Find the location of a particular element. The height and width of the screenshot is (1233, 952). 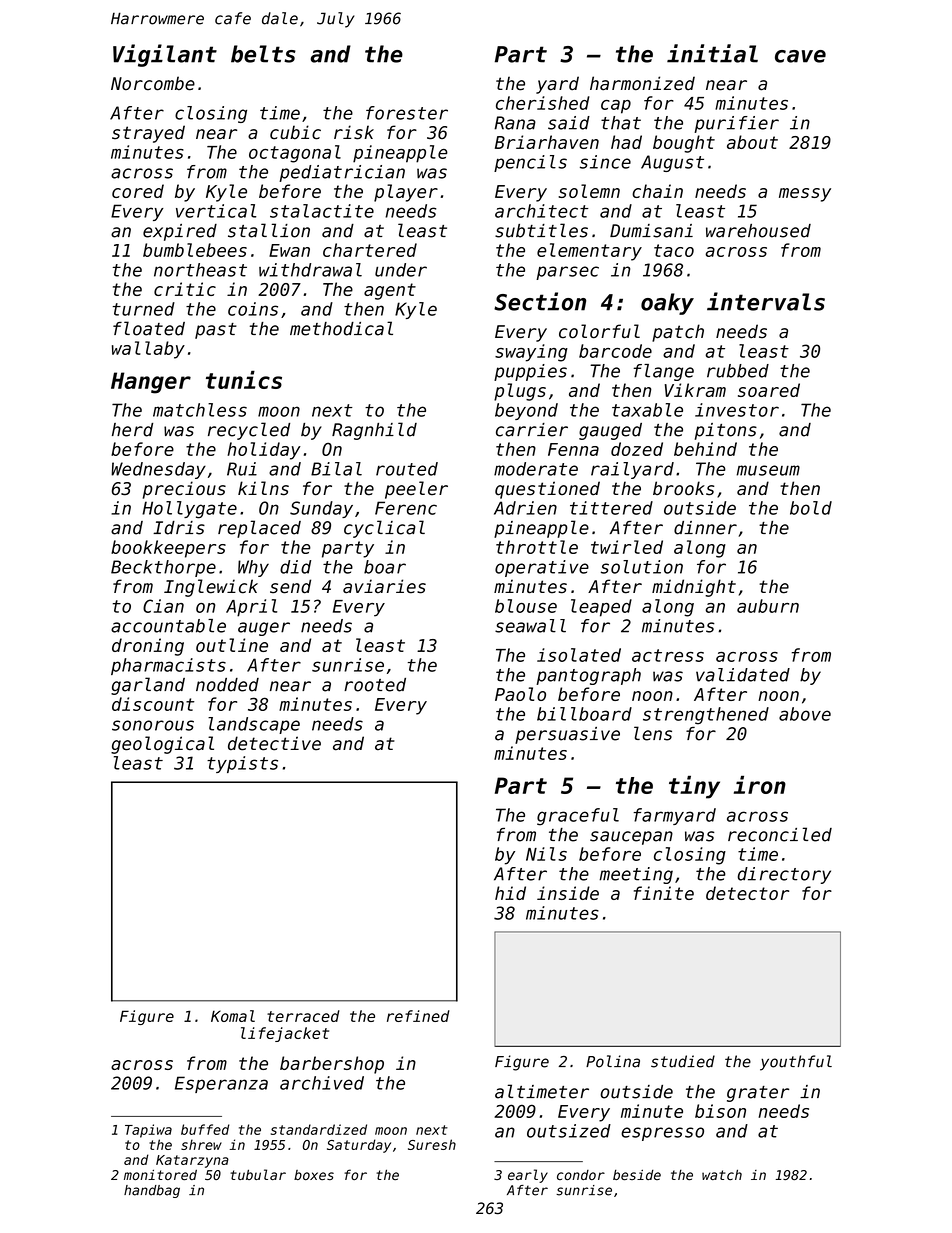

auburn is located at coordinates (768, 606).
